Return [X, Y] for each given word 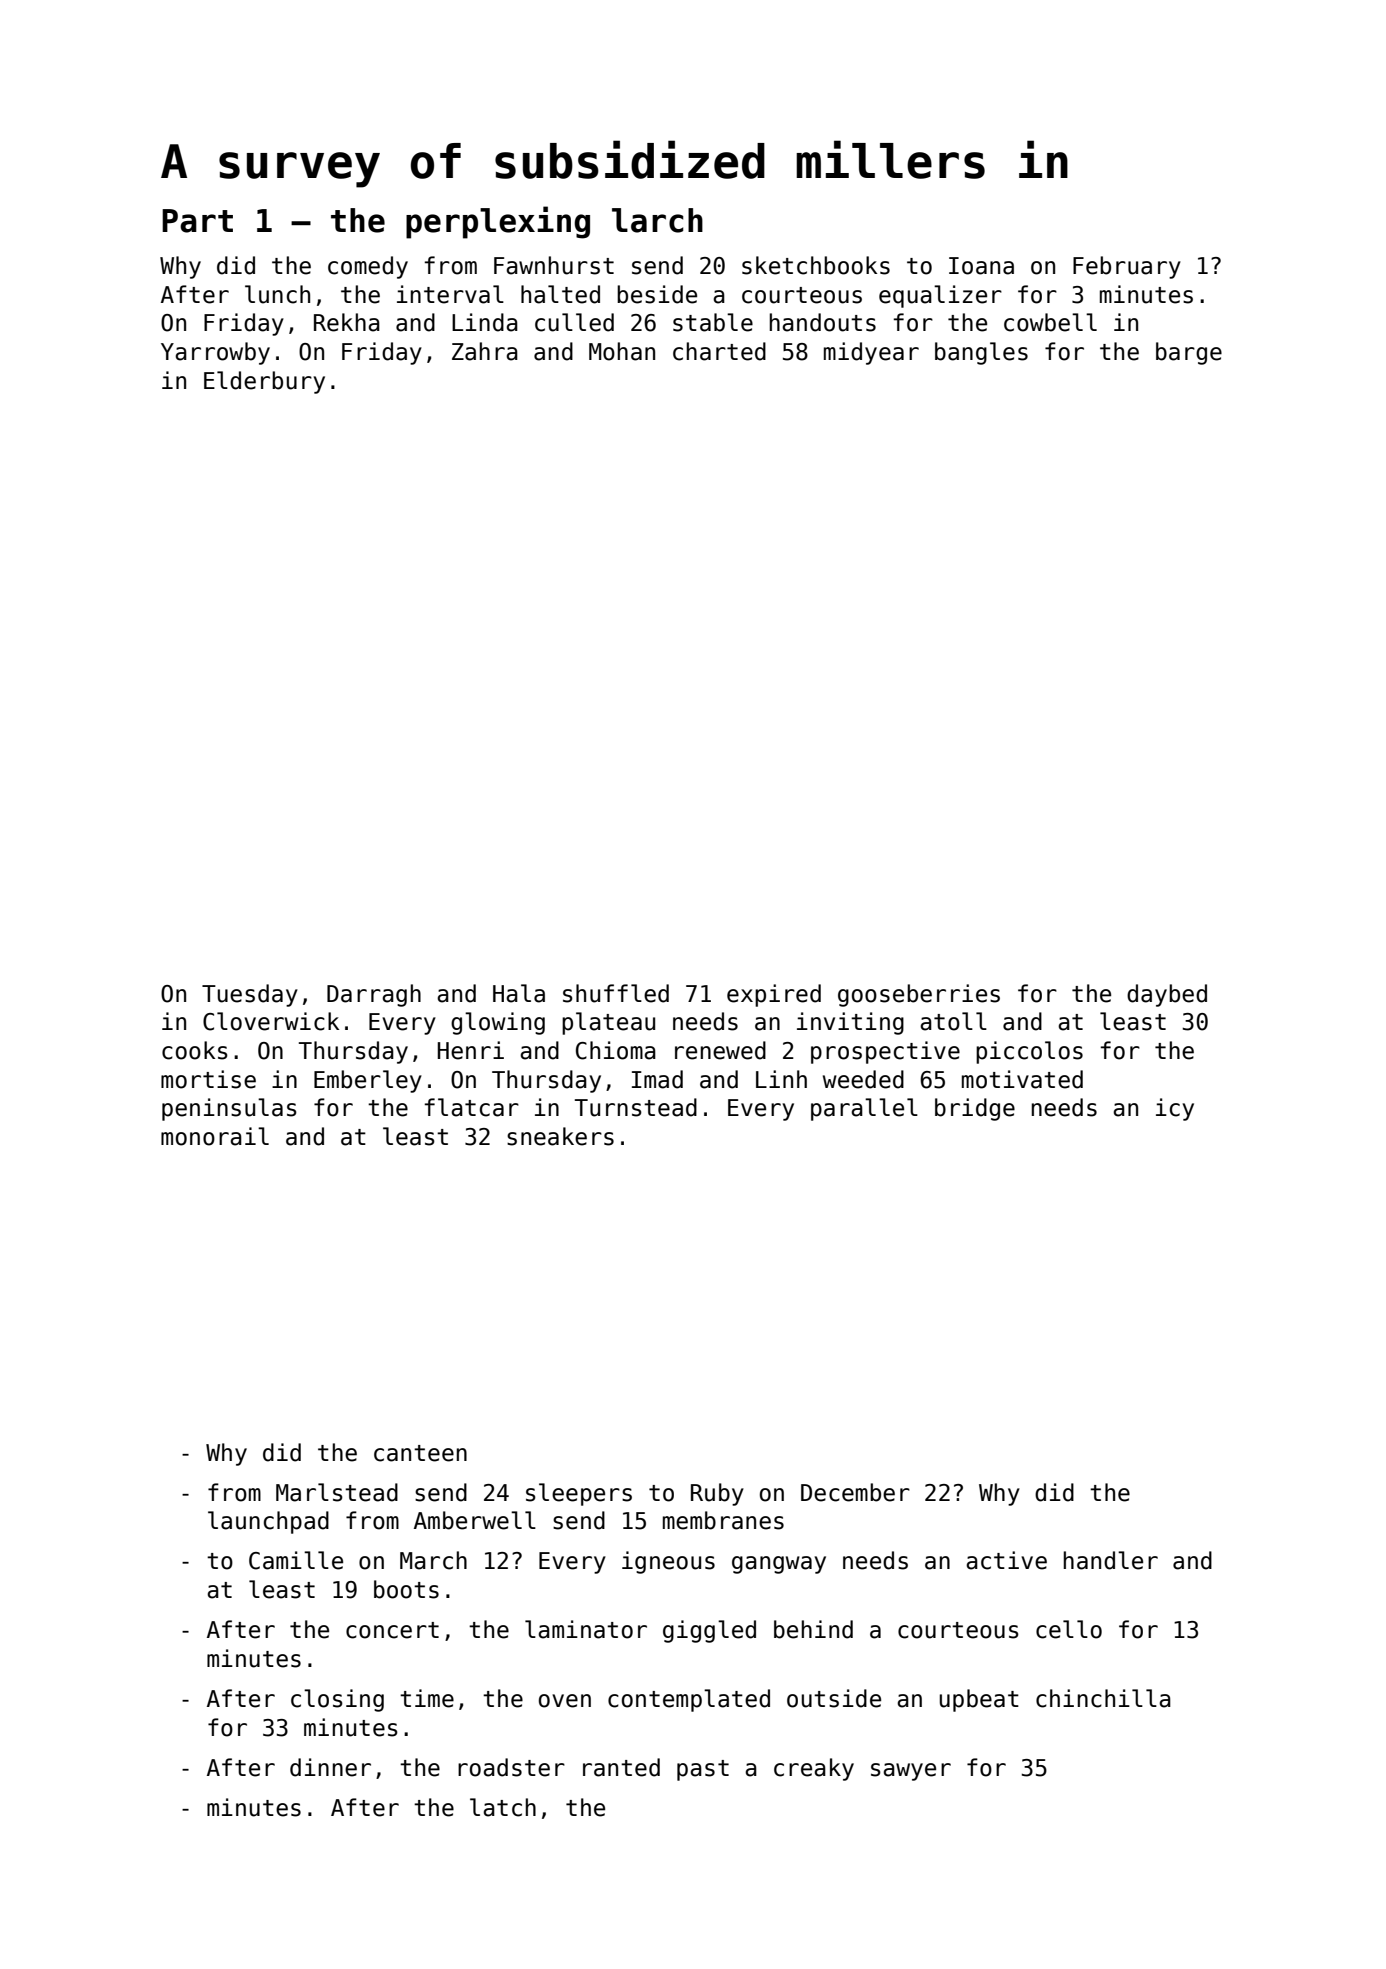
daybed [1167, 995]
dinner [330, 1767]
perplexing [498, 222]
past [703, 1770]
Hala [519, 993]
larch [657, 220]
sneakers [560, 1136]
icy [1175, 1109]
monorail [215, 1136]
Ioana [981, 266]
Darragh [374, 995]
